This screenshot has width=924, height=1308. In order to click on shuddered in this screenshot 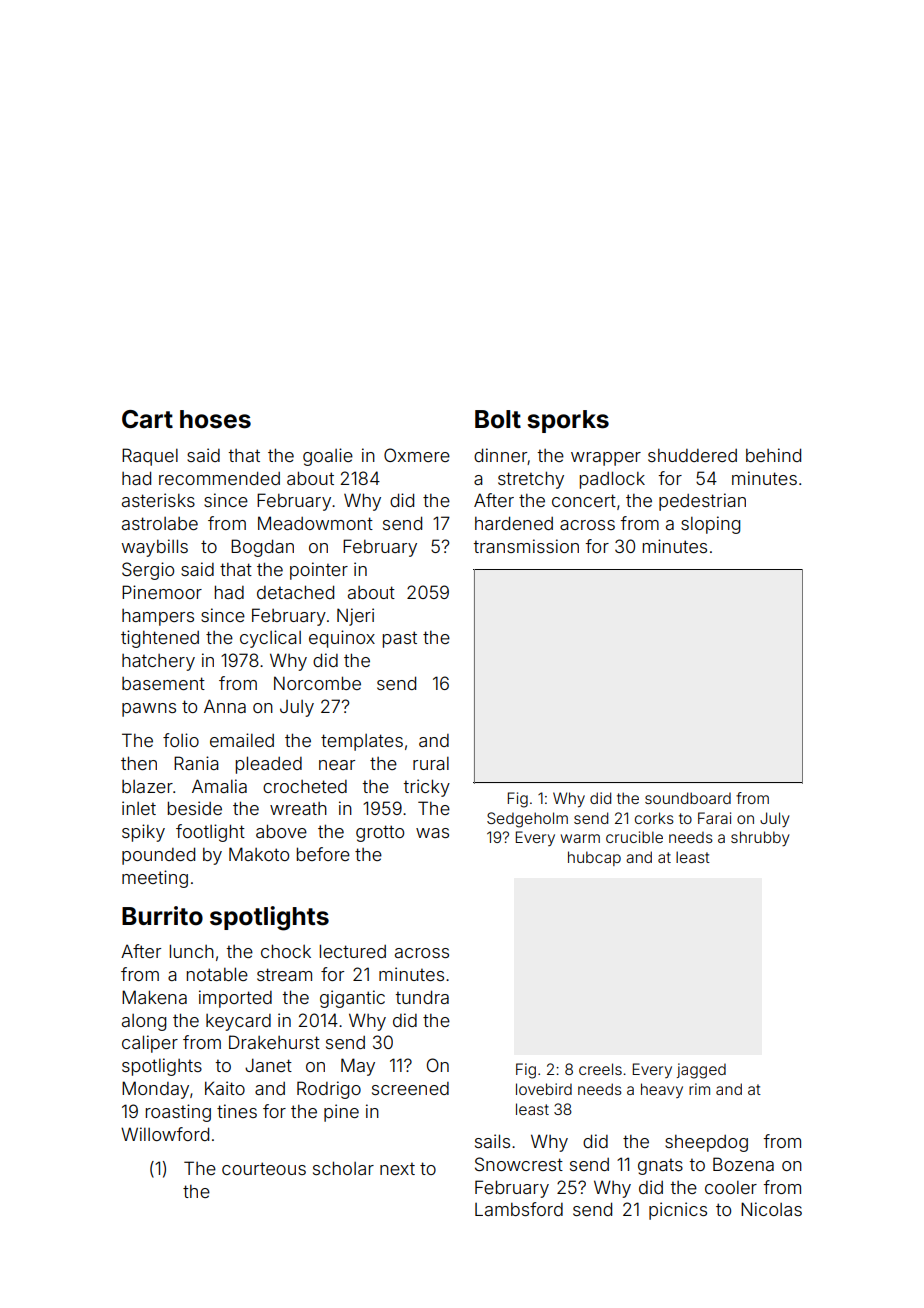, I will do `click(692, 455)`.
